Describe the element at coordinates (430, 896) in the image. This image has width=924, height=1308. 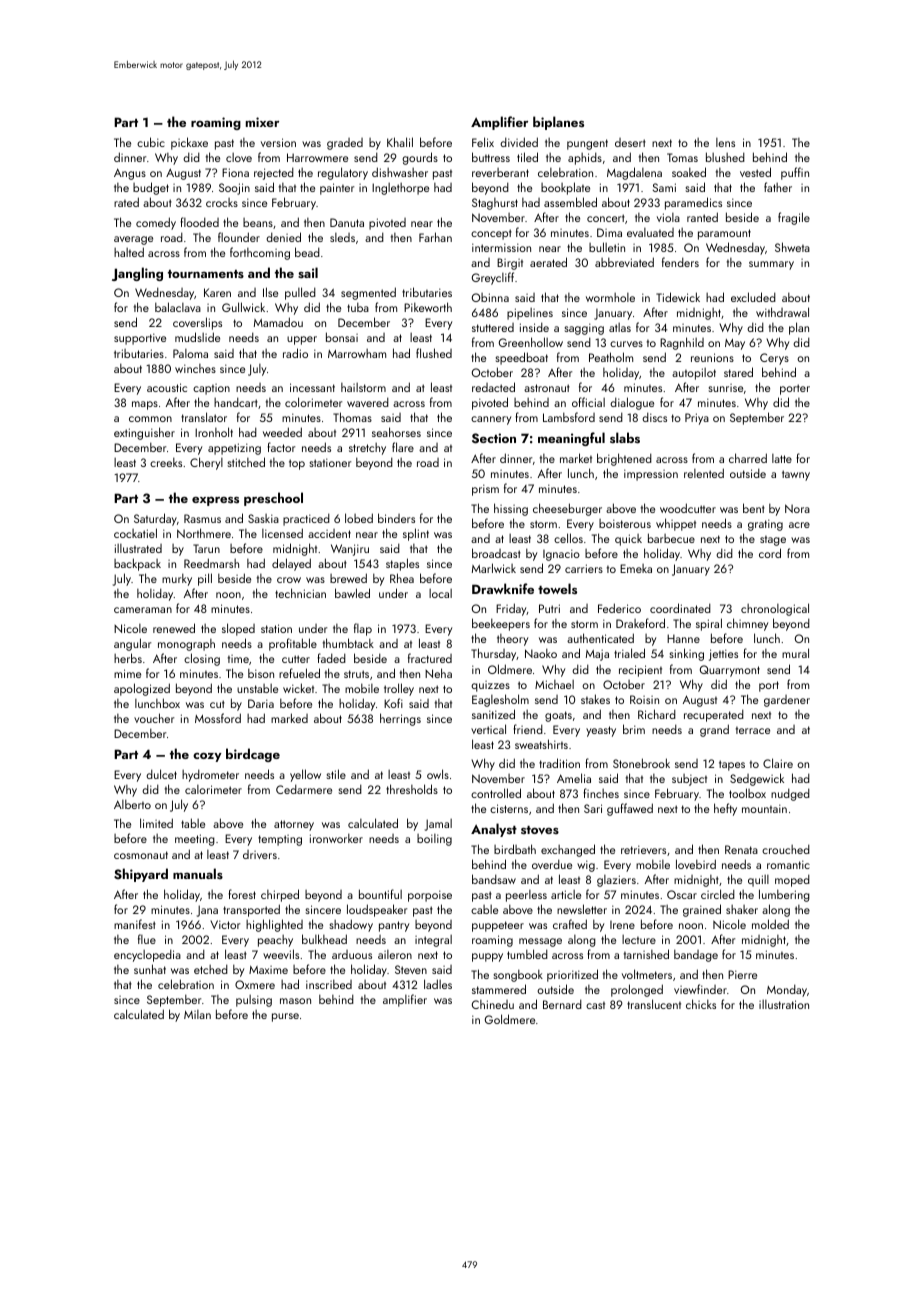
I see `porpoise` at that location.
